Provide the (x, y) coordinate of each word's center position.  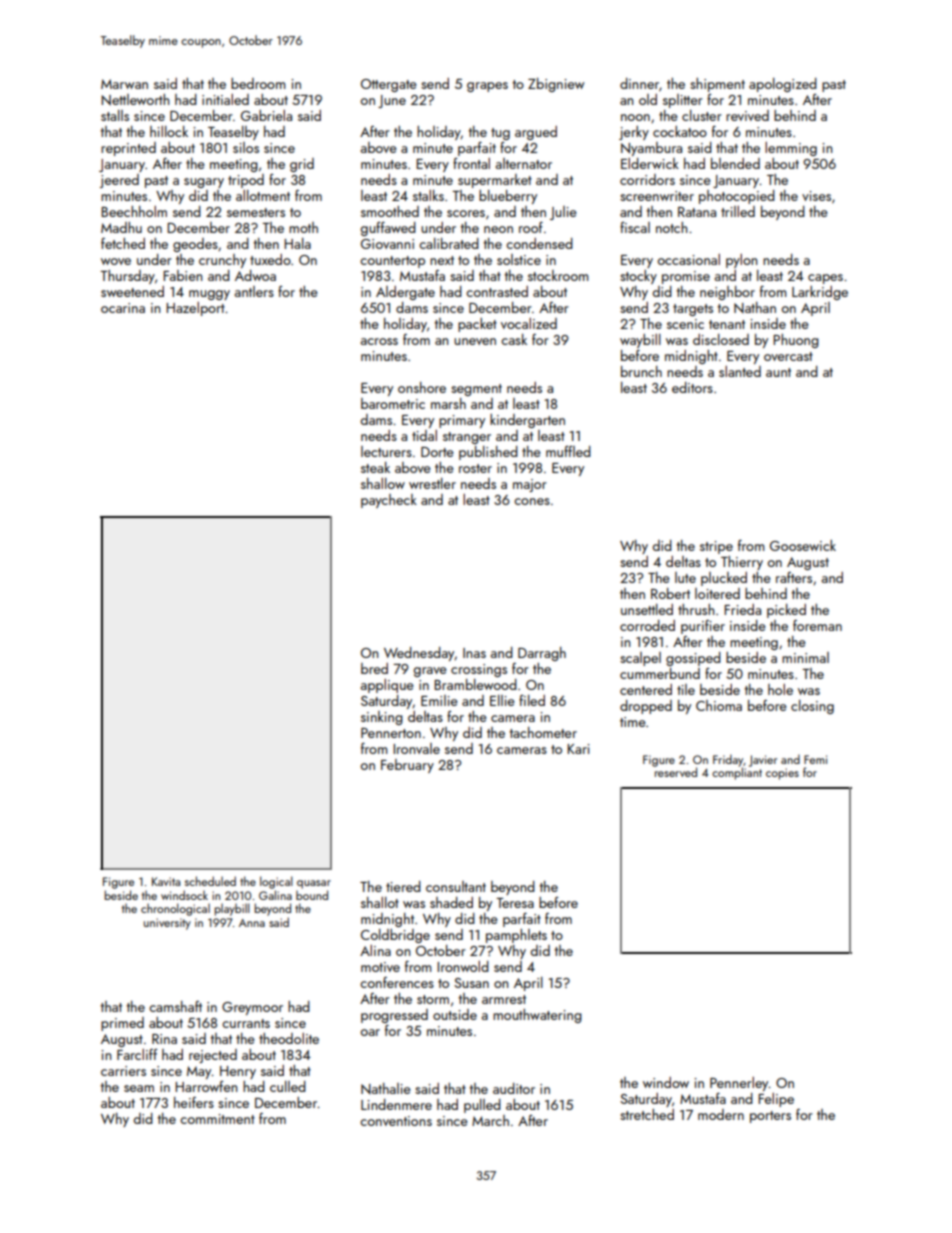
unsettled (647, 609)
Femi (815, 759)
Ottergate (389, 85)
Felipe (776, 1100)
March (490, 1120)
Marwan (124, 84)
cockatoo (680, 131)
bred (374, 668)
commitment (217, 1119)
